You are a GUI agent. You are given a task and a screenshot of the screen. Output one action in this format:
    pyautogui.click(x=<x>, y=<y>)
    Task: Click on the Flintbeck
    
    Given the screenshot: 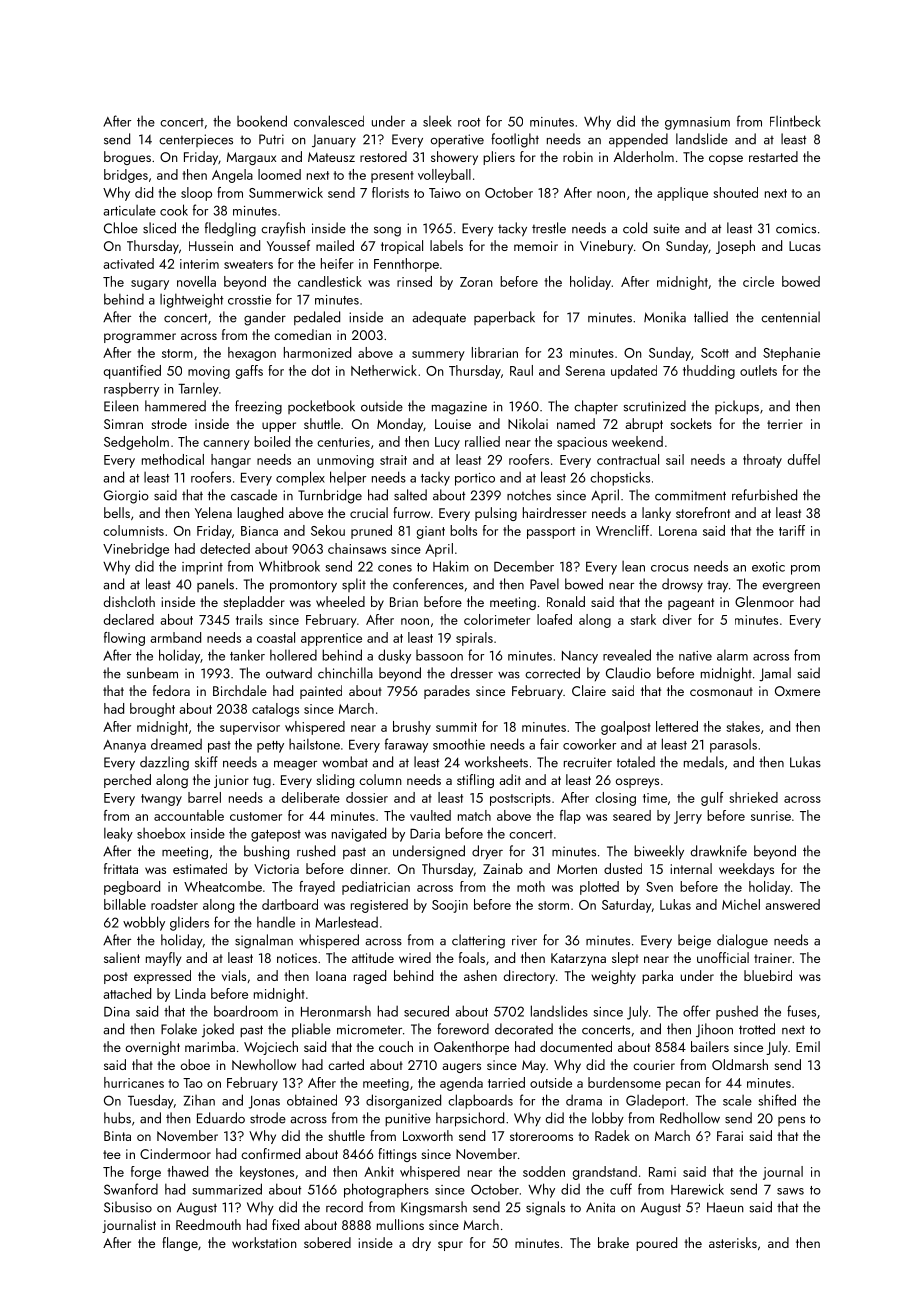 What is the action you would take?
    pyautogui.click(x=795, y=121)
